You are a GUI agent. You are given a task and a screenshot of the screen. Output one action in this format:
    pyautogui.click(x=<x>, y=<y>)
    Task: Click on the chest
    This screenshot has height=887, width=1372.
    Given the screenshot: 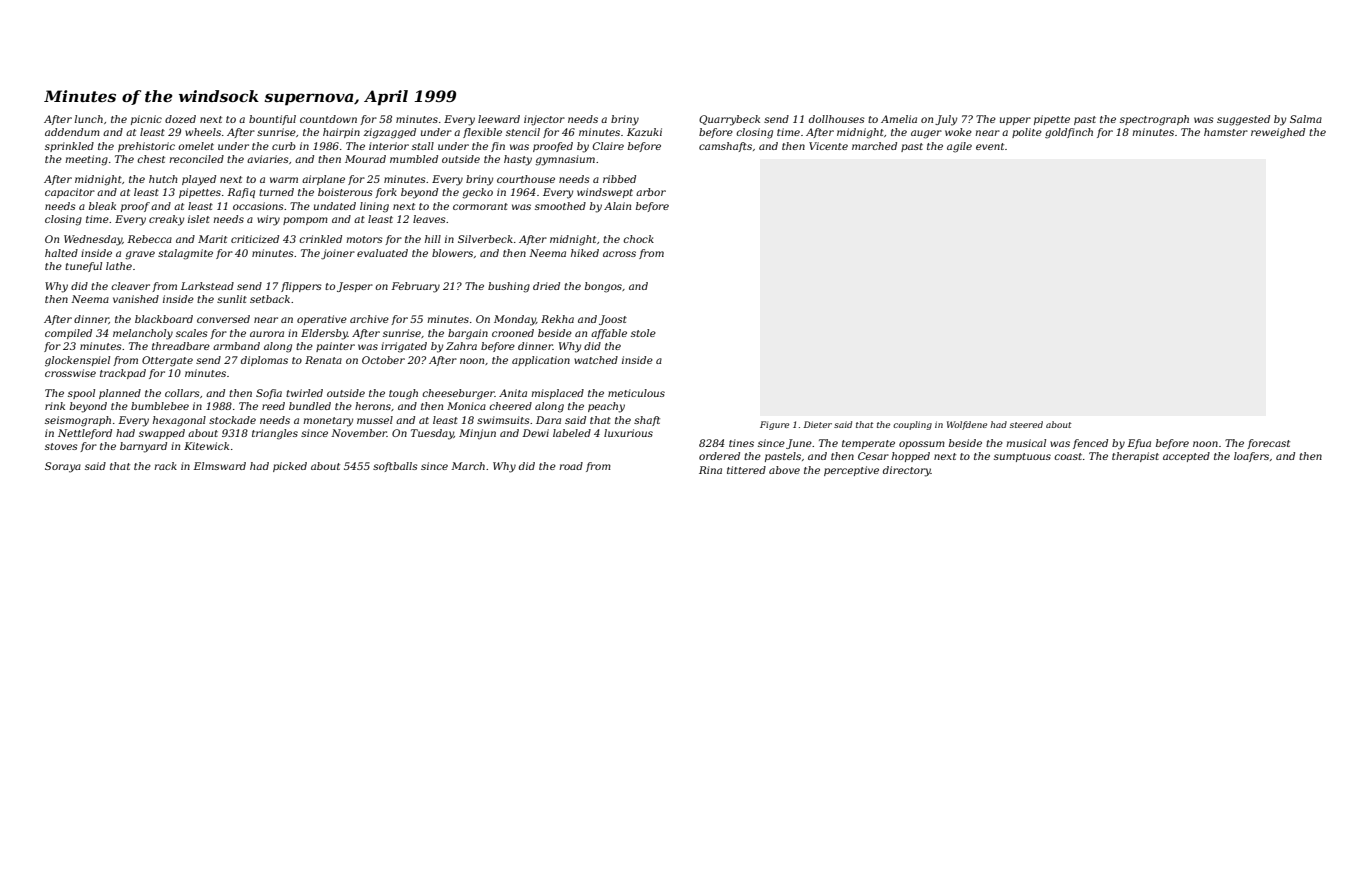 What is the action you would take?
    pyautogui.click(x=151, y=159)
